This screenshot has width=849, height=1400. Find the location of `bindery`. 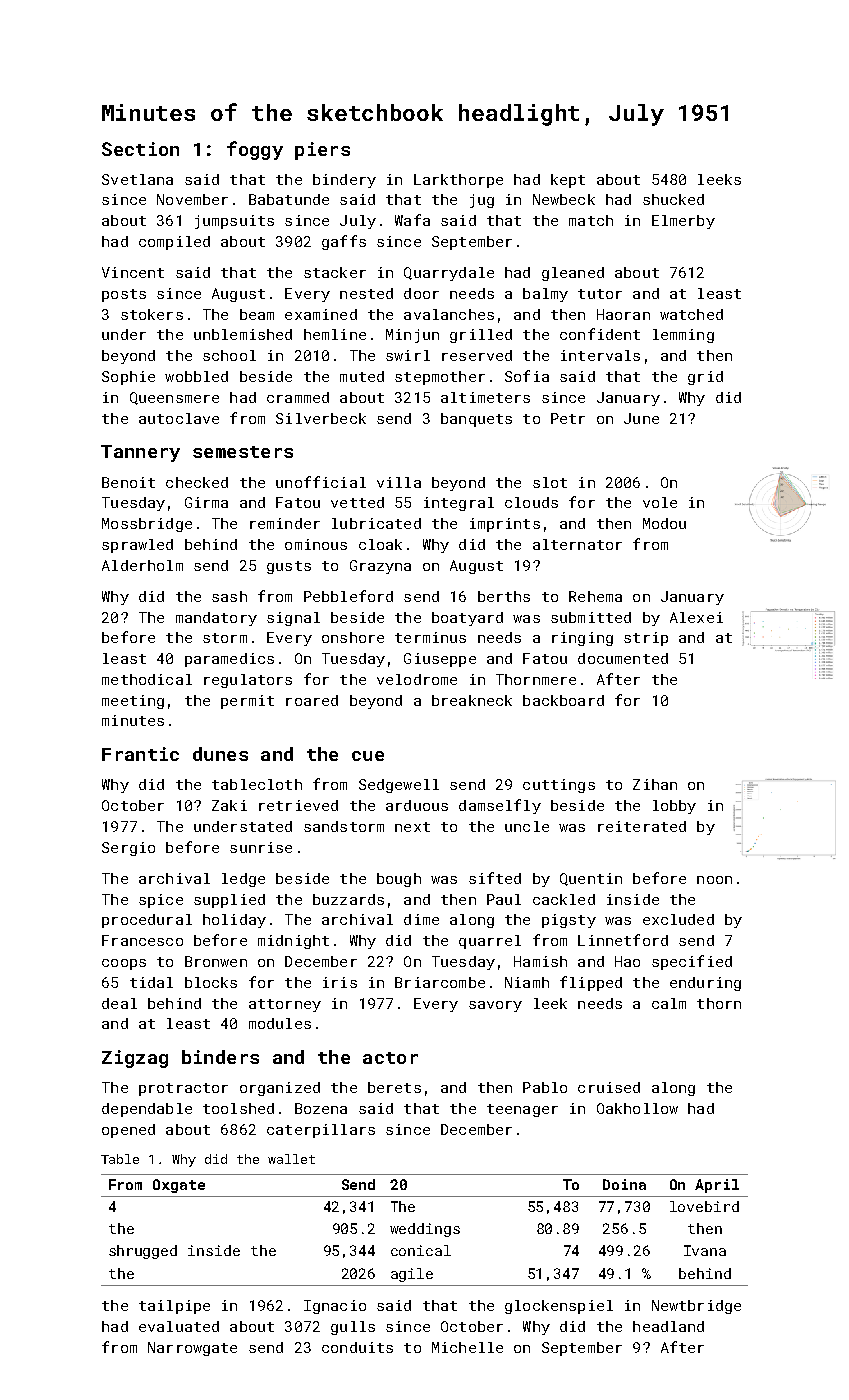

bindery is located at coordinates (344, 181).
